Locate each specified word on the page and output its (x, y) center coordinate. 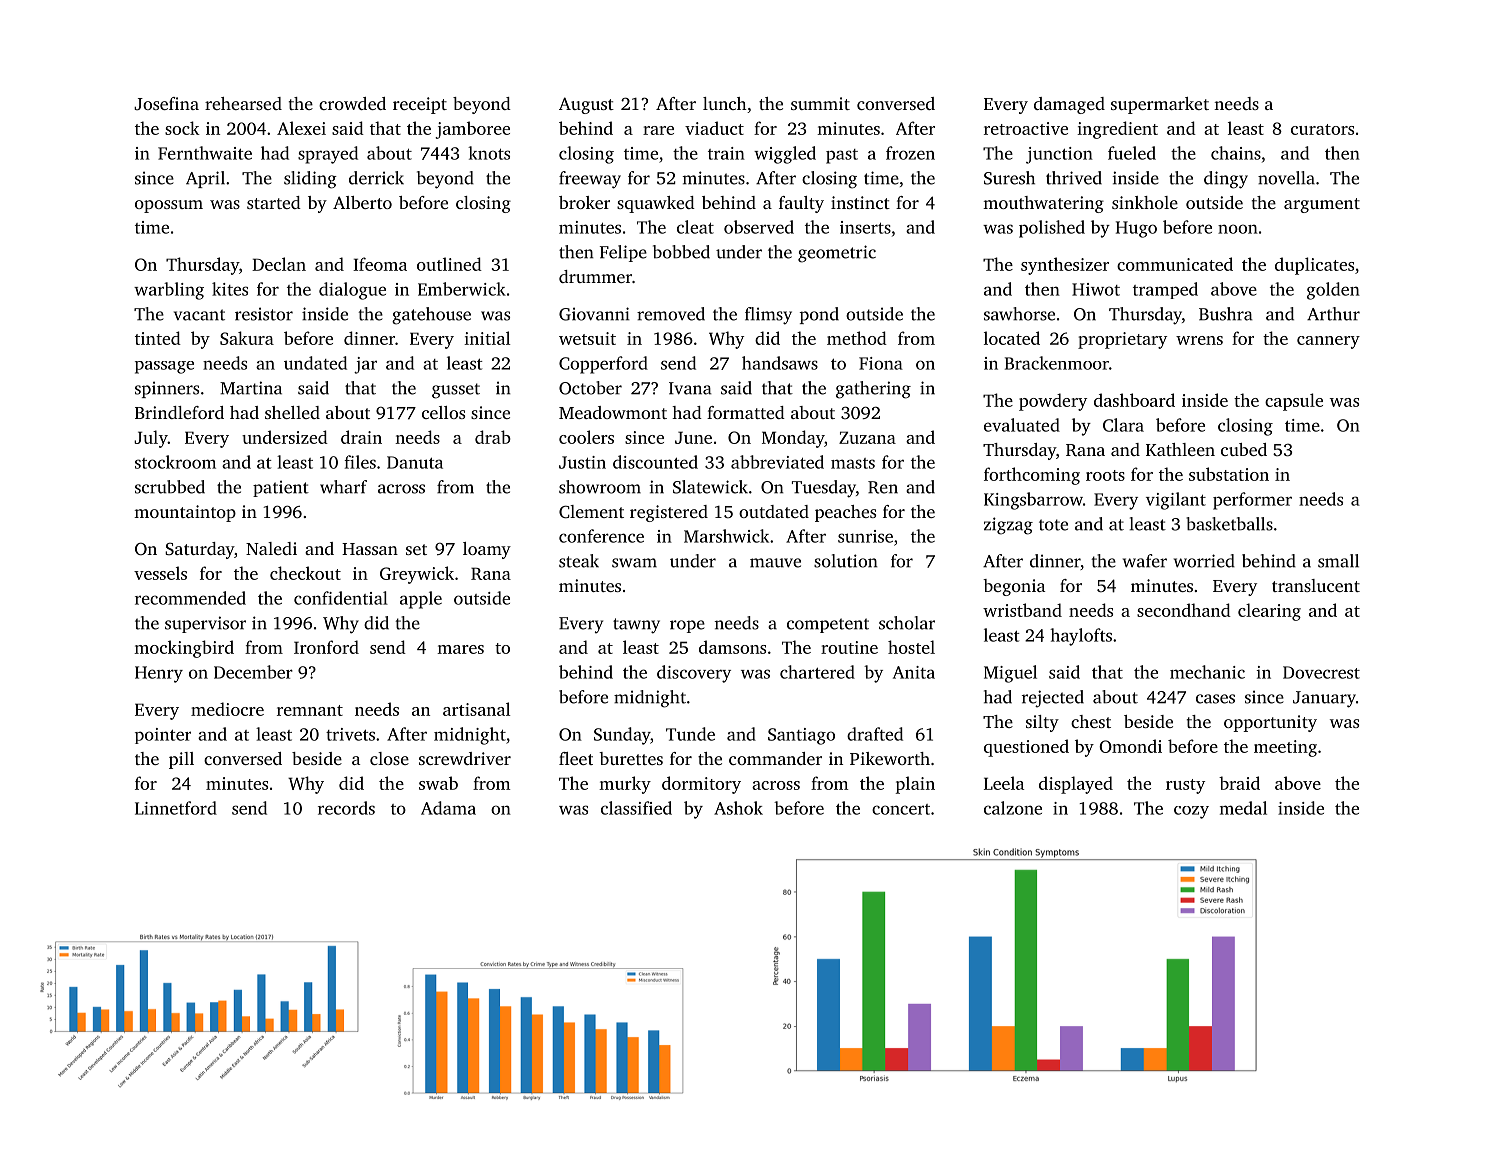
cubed (1244, 449)
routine (849, 647)
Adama (448, 808)
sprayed (328, 155)
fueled (1132, 153)
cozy (1191, 812)
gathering (873, 390)
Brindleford (179, 412)
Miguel (1010, 674)
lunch (725, 103)
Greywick (417, 575)
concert (901, 809)
